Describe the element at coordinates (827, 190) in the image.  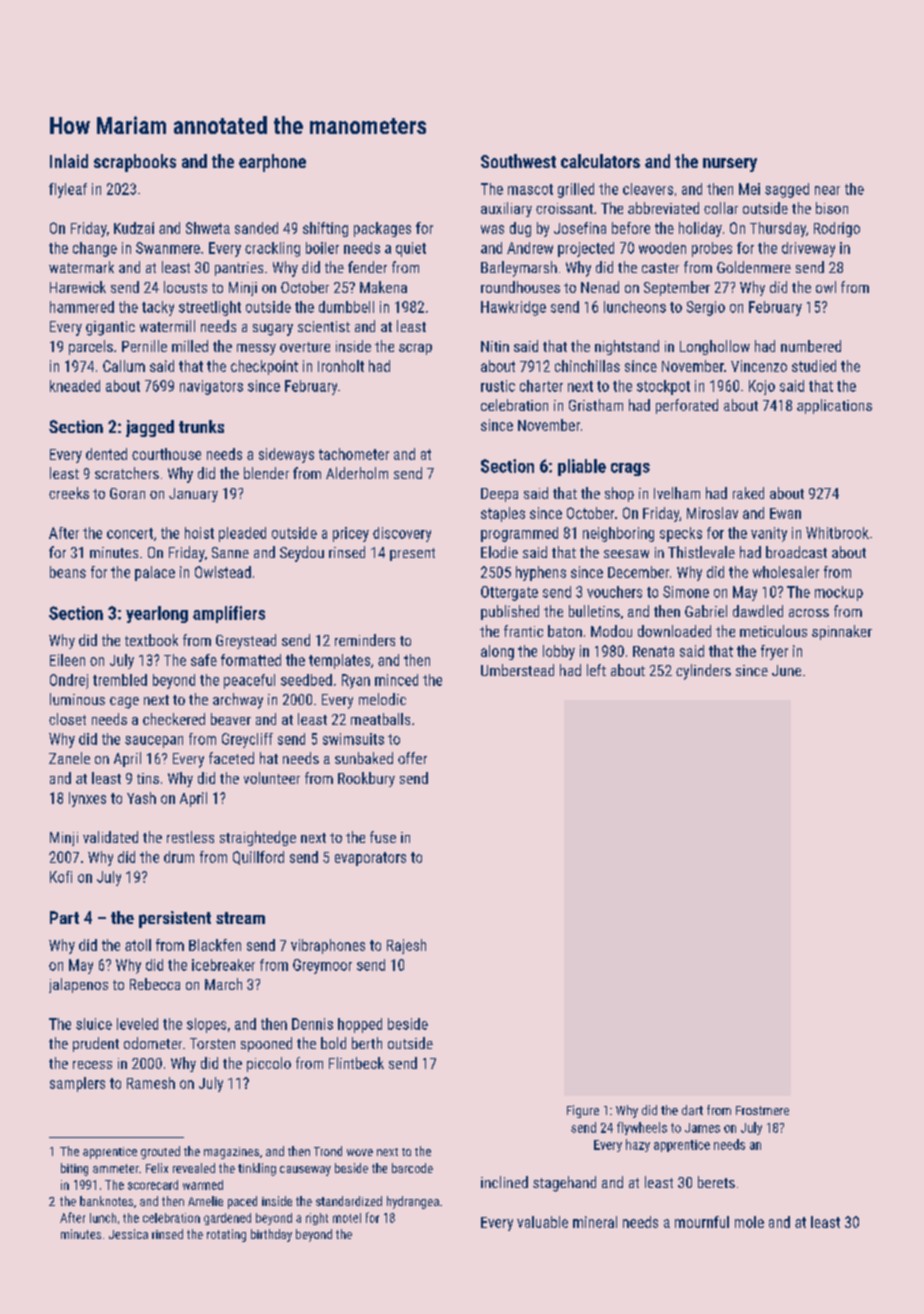
I see `near` at that location.
